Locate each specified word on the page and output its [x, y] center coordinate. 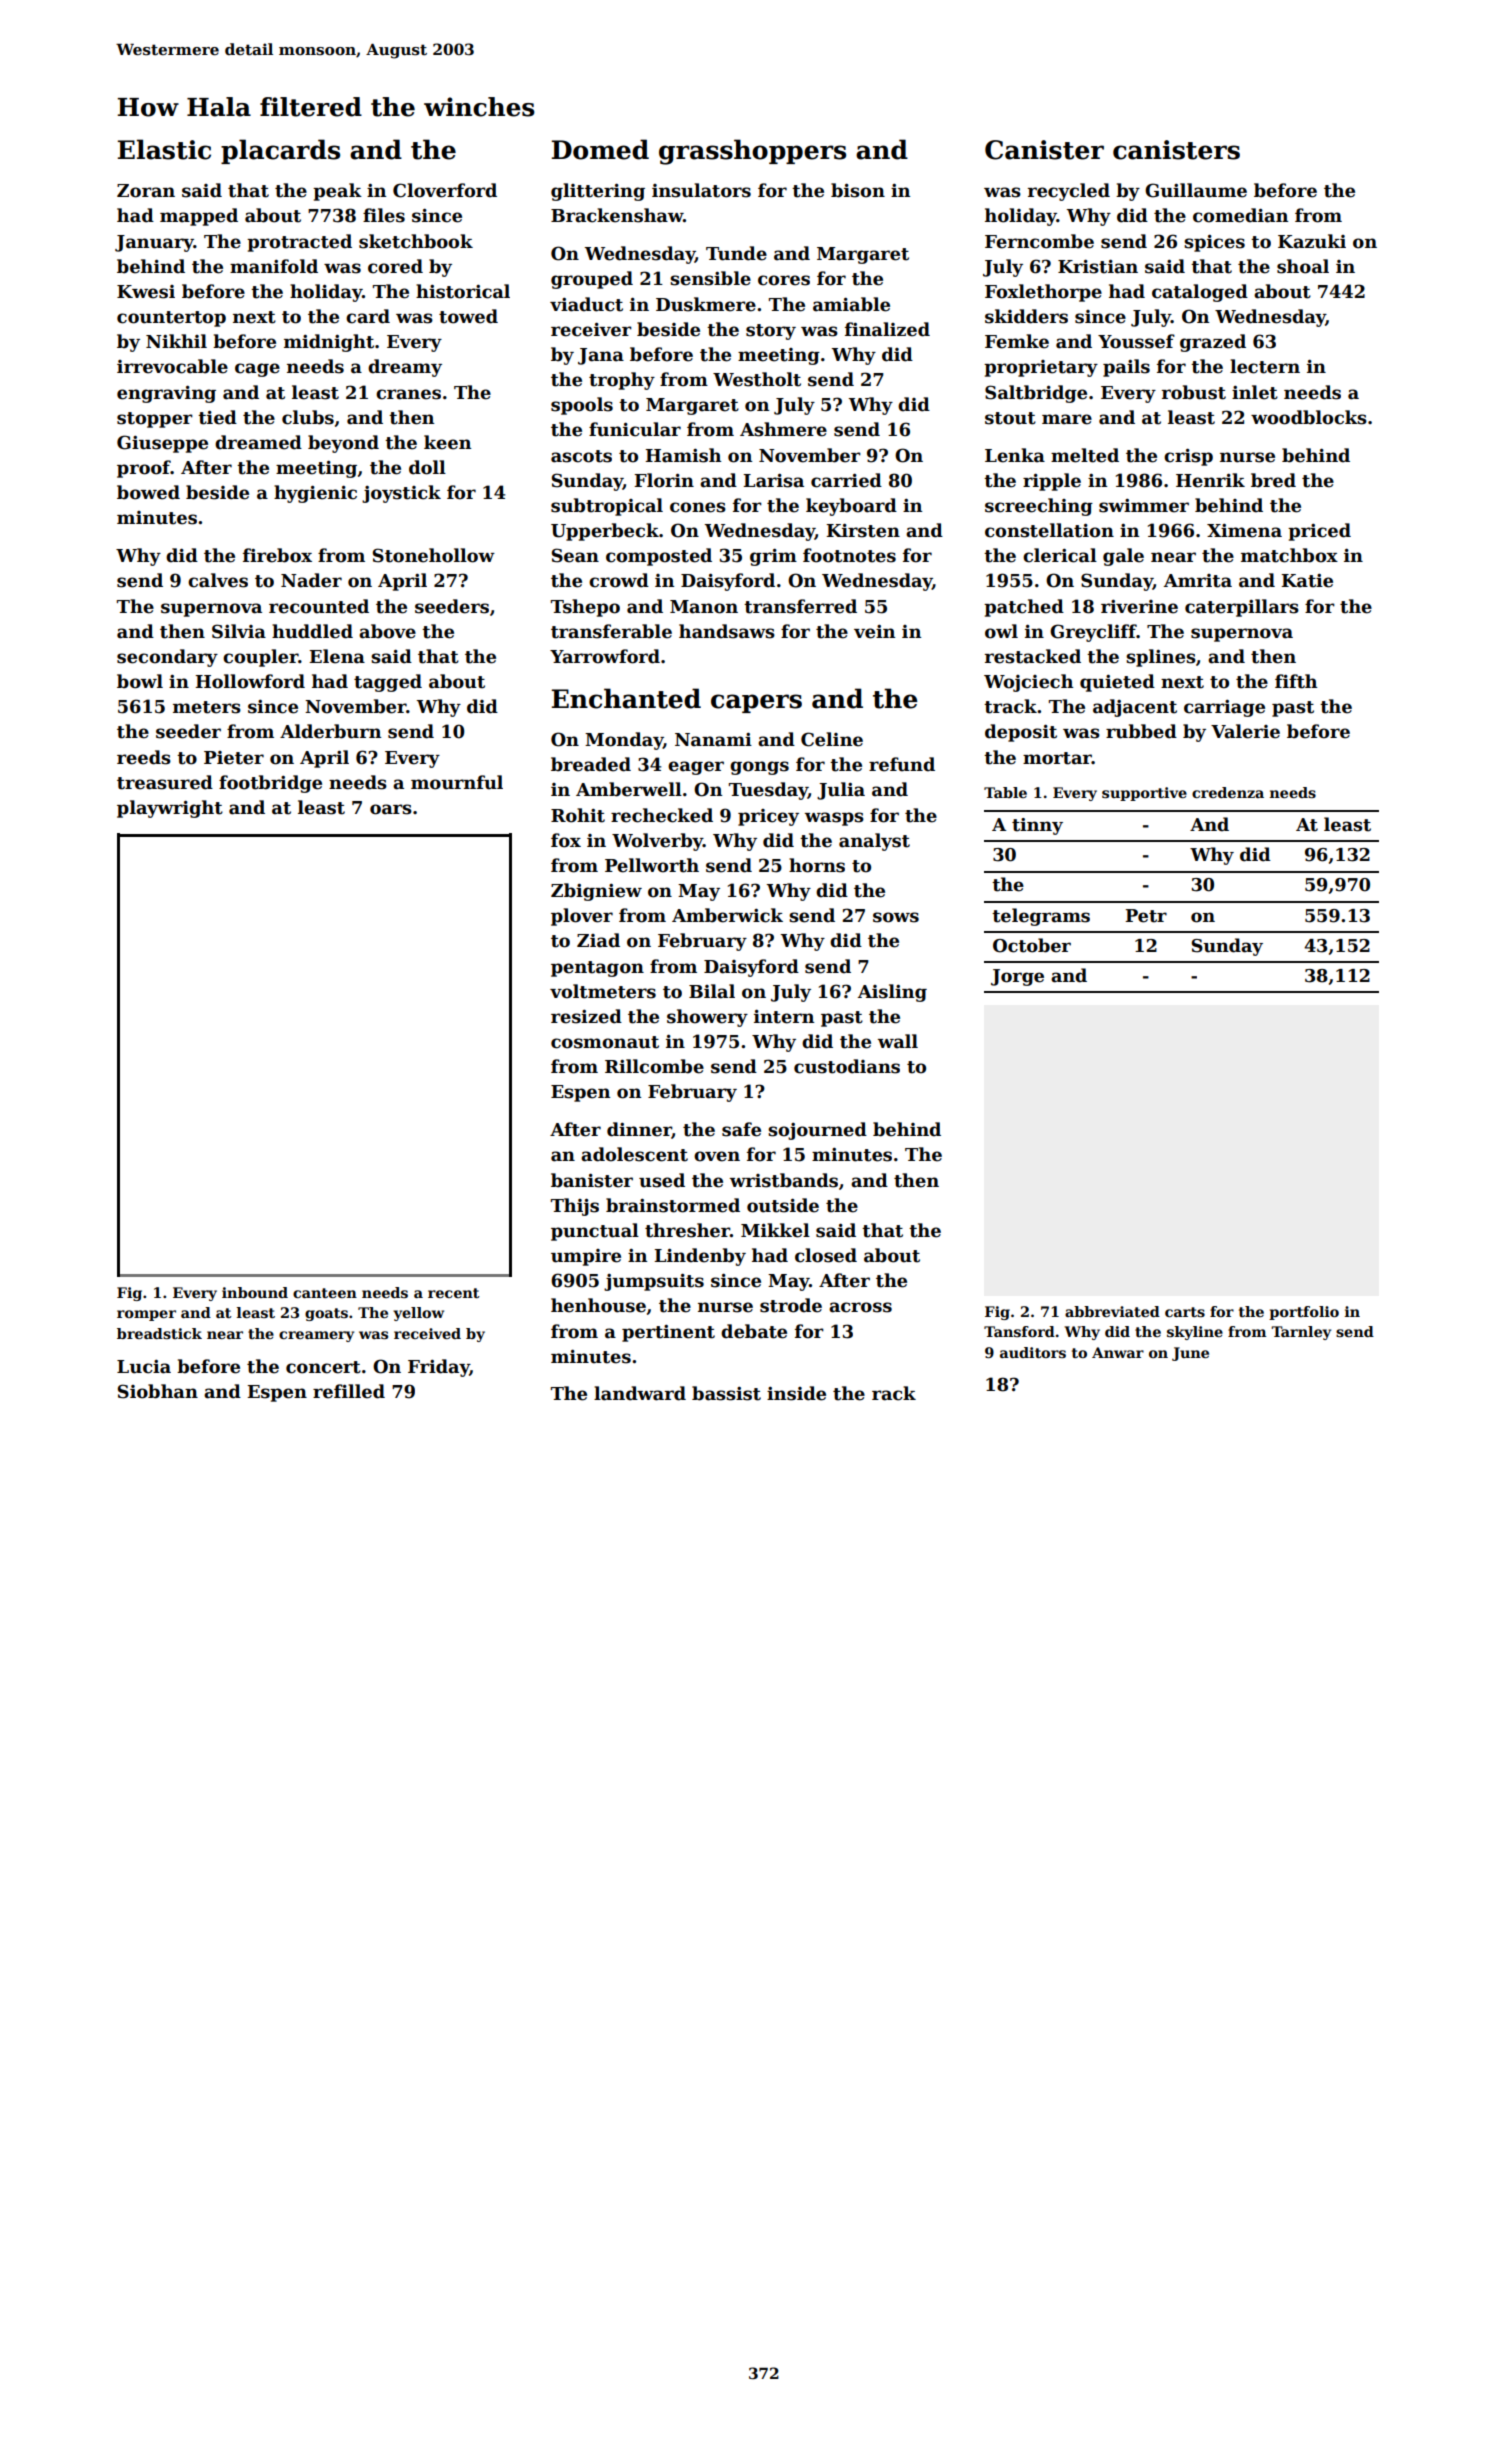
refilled [349, 1391]
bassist [726, 1393]
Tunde [736, 253]
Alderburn [330, 731]
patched [1024, 608]
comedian [1240, 215]
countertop [171, 319]
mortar [1057, 758]
